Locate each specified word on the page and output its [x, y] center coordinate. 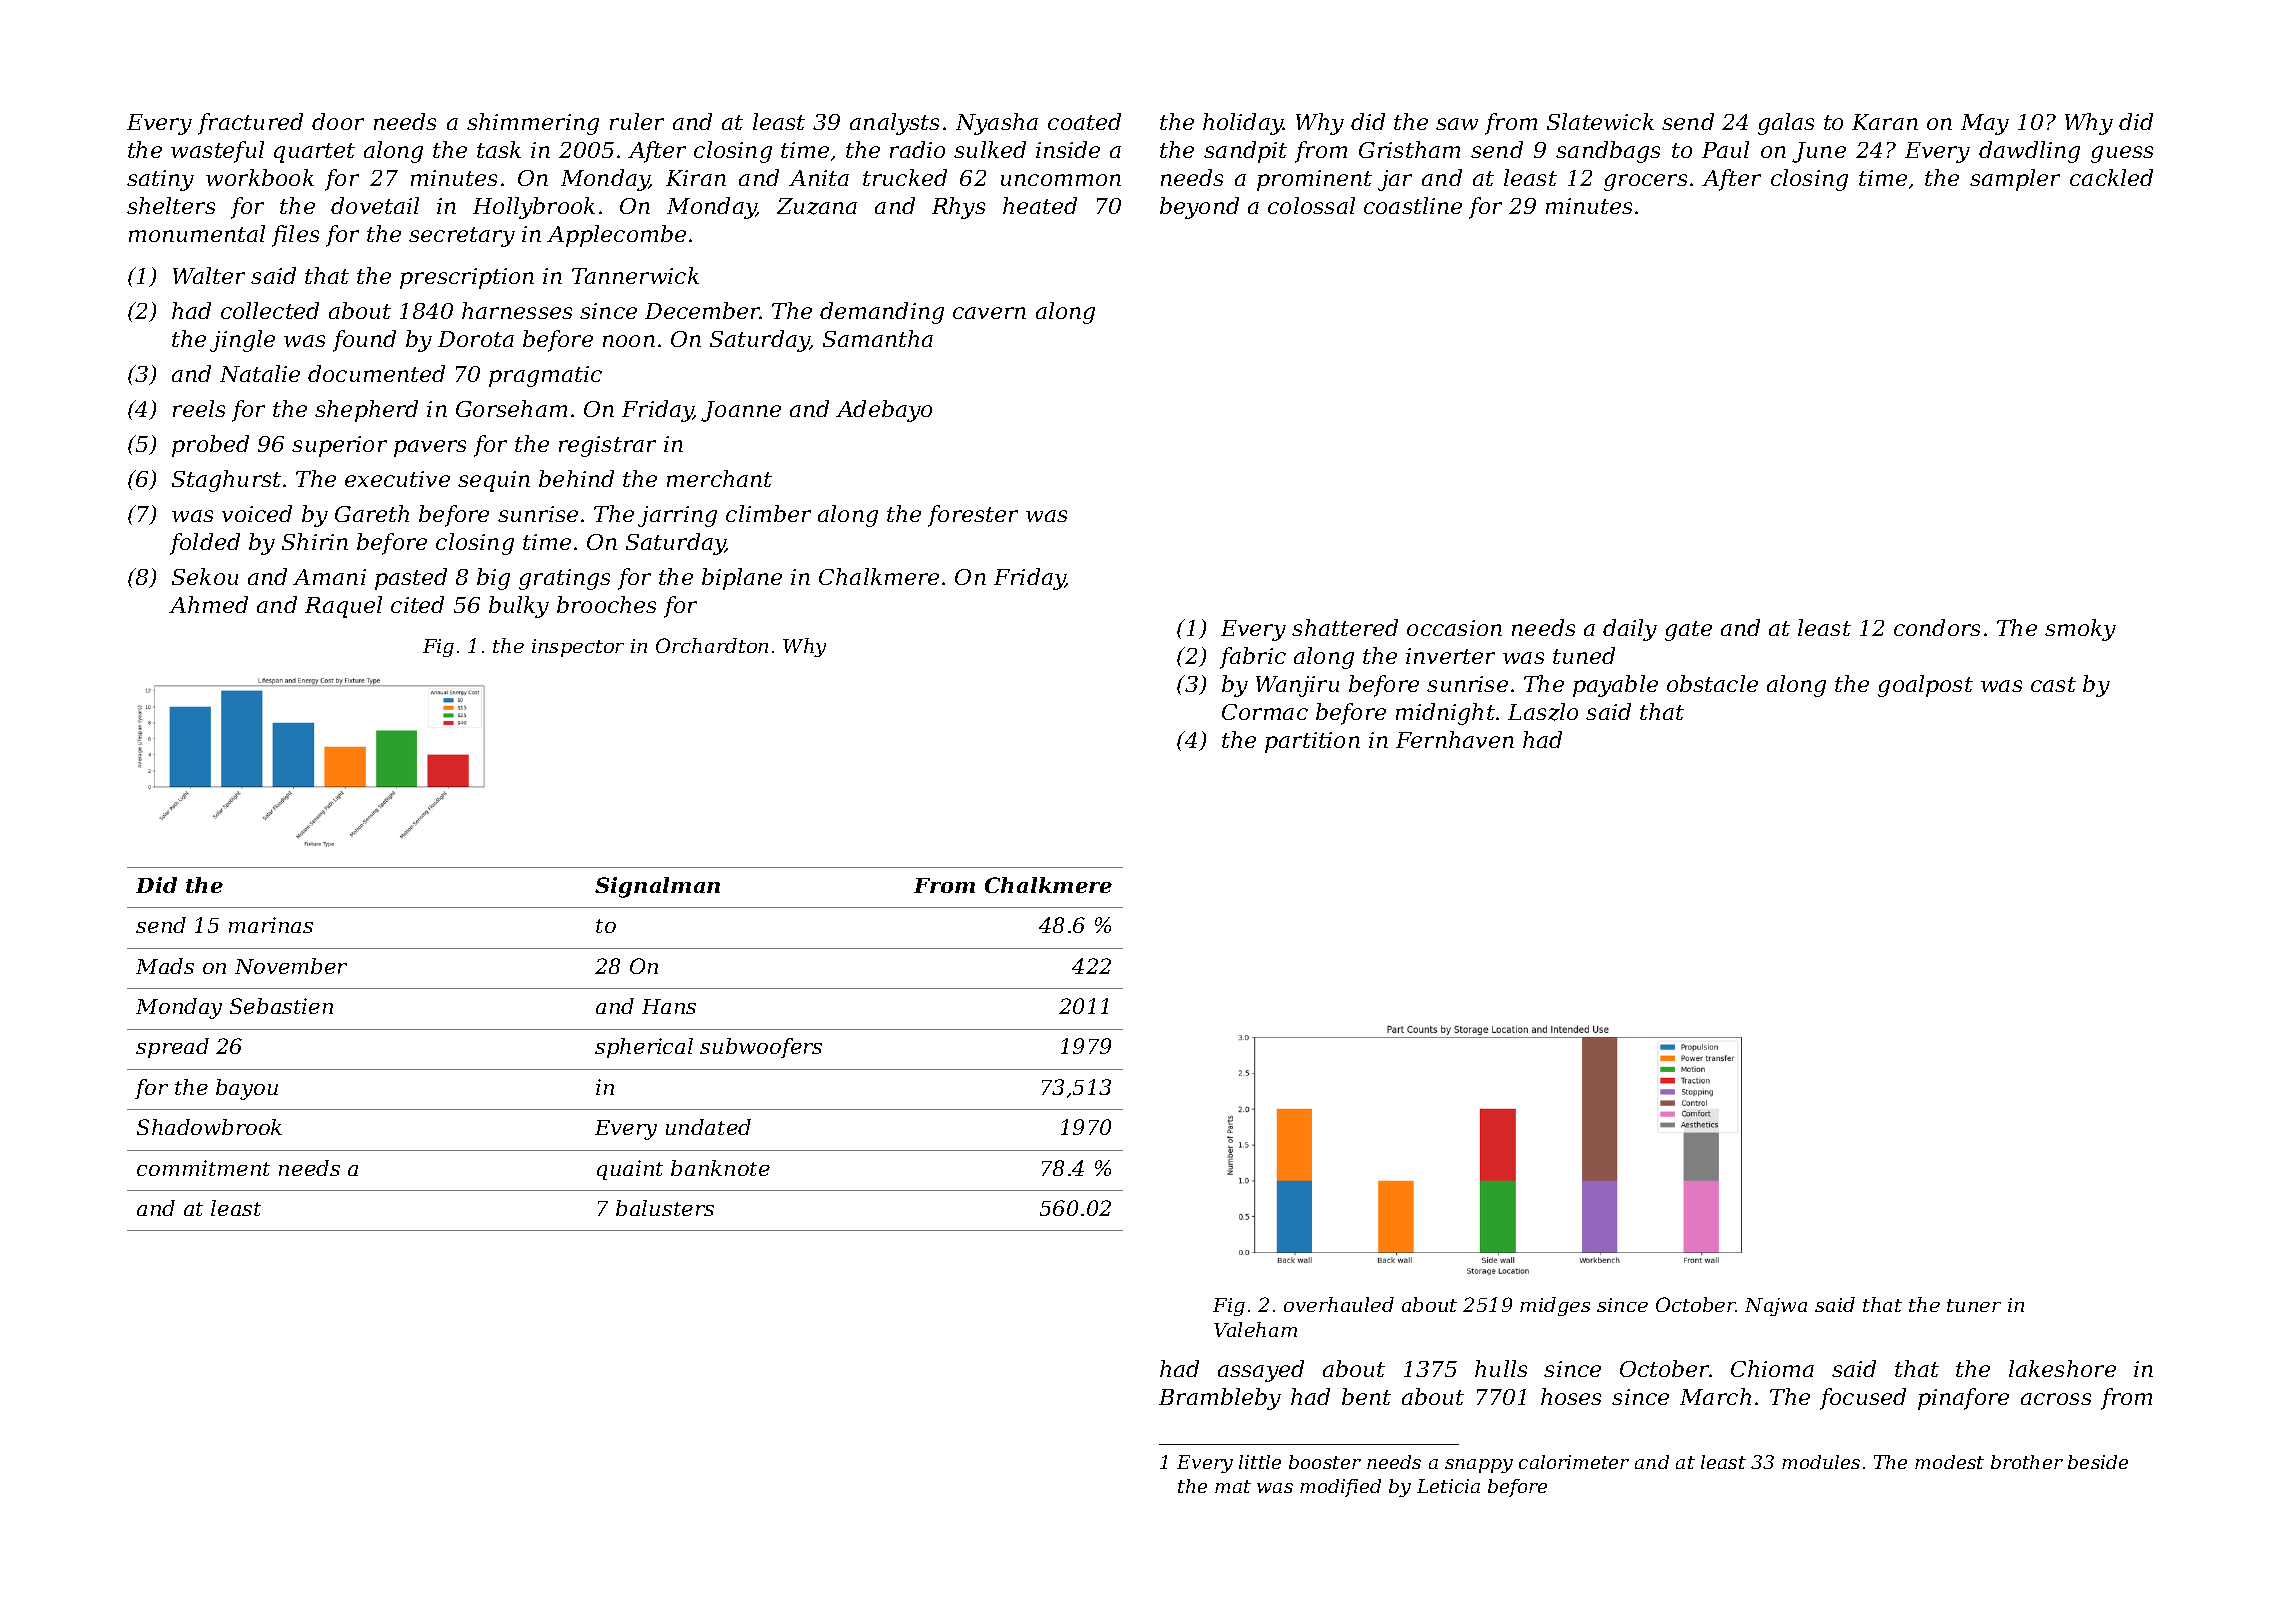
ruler [637, 121]
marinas [271, 925]
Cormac [1265, 712]
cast [2053, 684]
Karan [1885, 122]
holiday [1243, 124]
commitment [203, 1168]
